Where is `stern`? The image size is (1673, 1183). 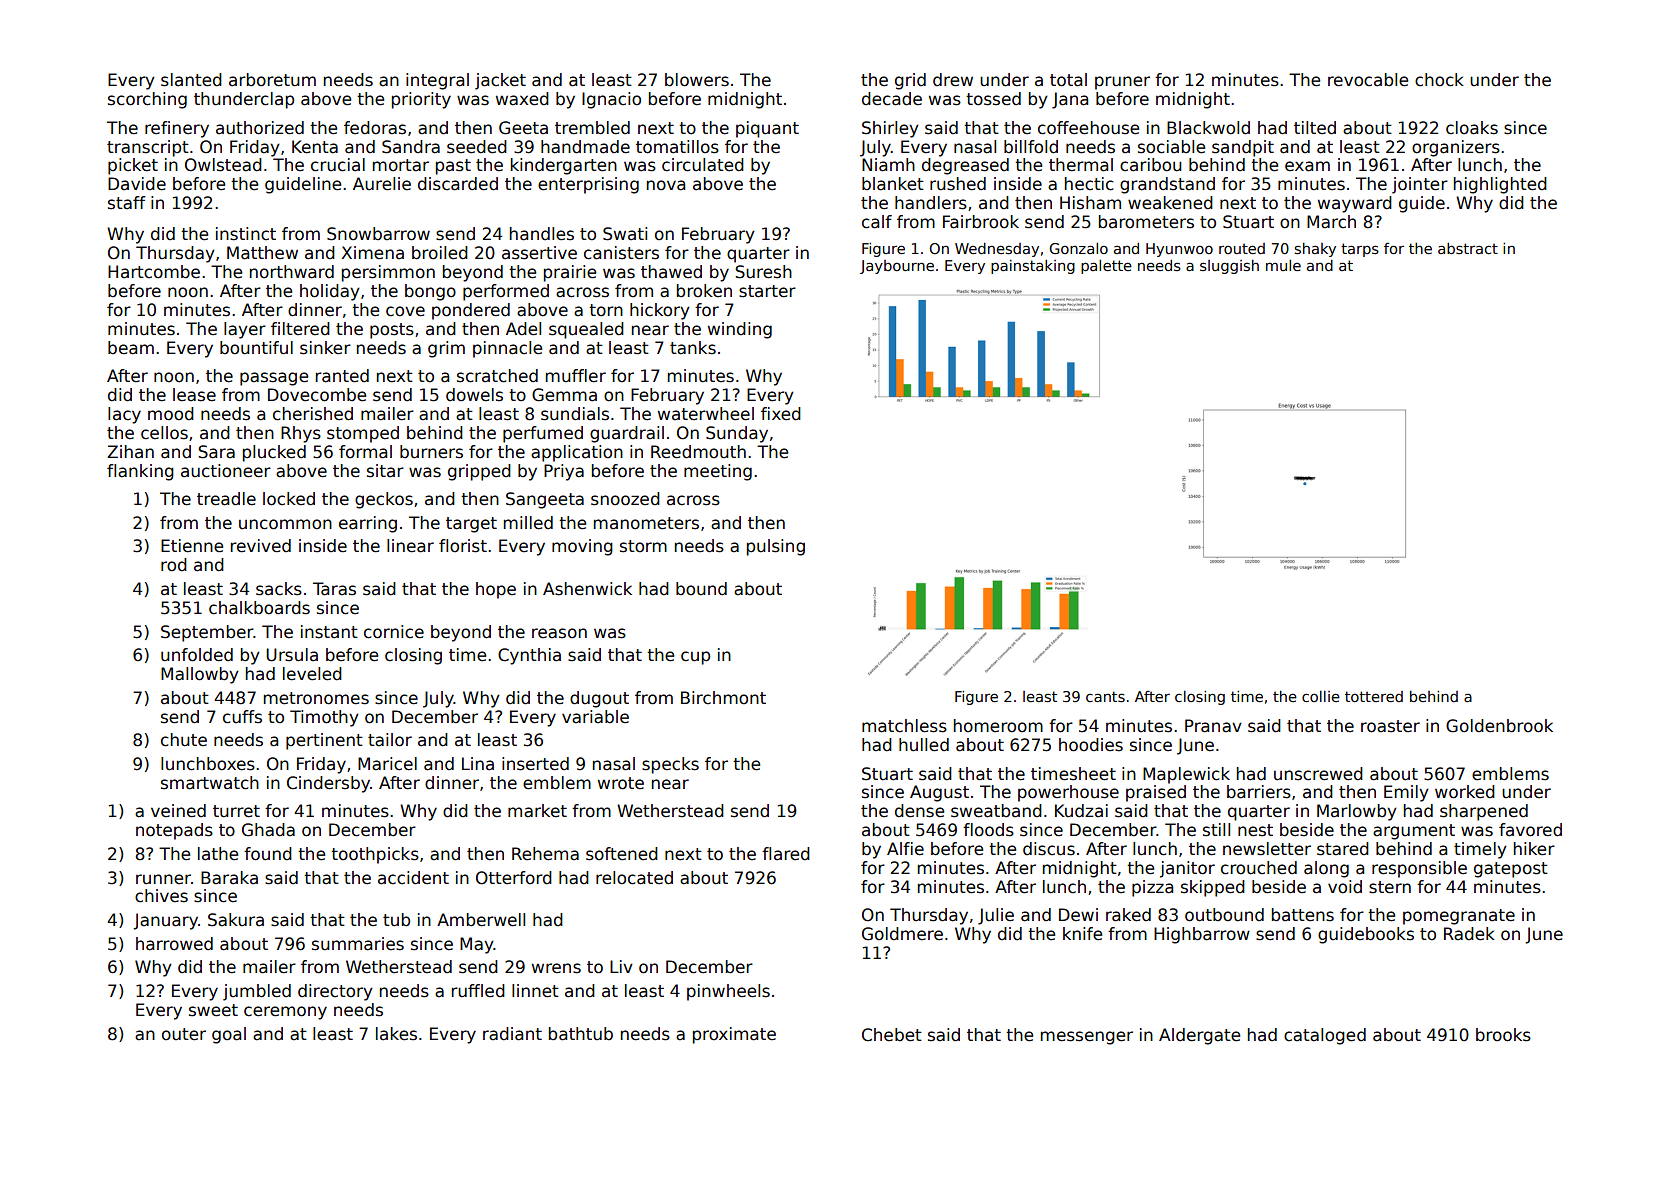 stern is located at coordinates (1390, 887).
